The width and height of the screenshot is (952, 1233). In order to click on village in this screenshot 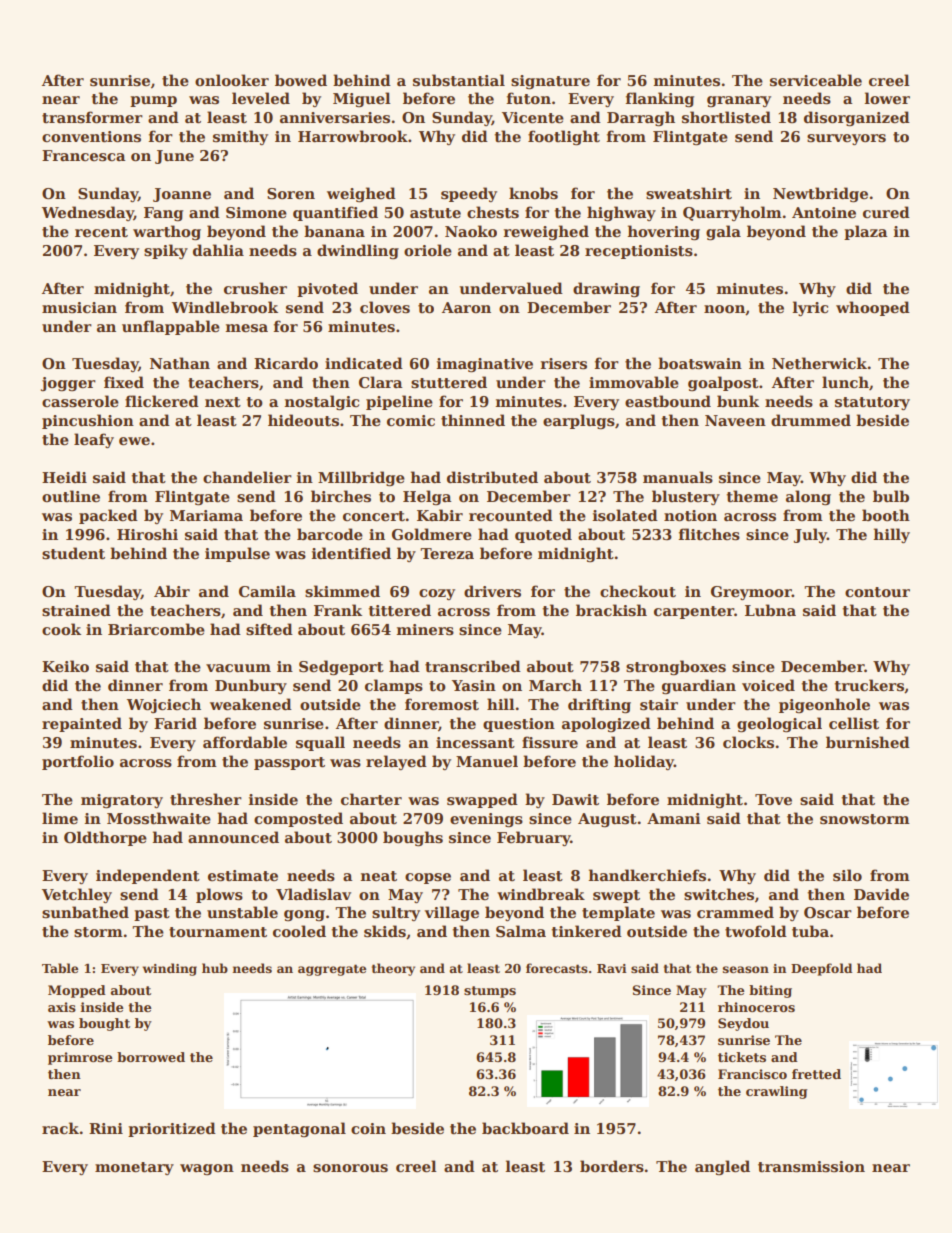, I will do `click(452, 914)`.
